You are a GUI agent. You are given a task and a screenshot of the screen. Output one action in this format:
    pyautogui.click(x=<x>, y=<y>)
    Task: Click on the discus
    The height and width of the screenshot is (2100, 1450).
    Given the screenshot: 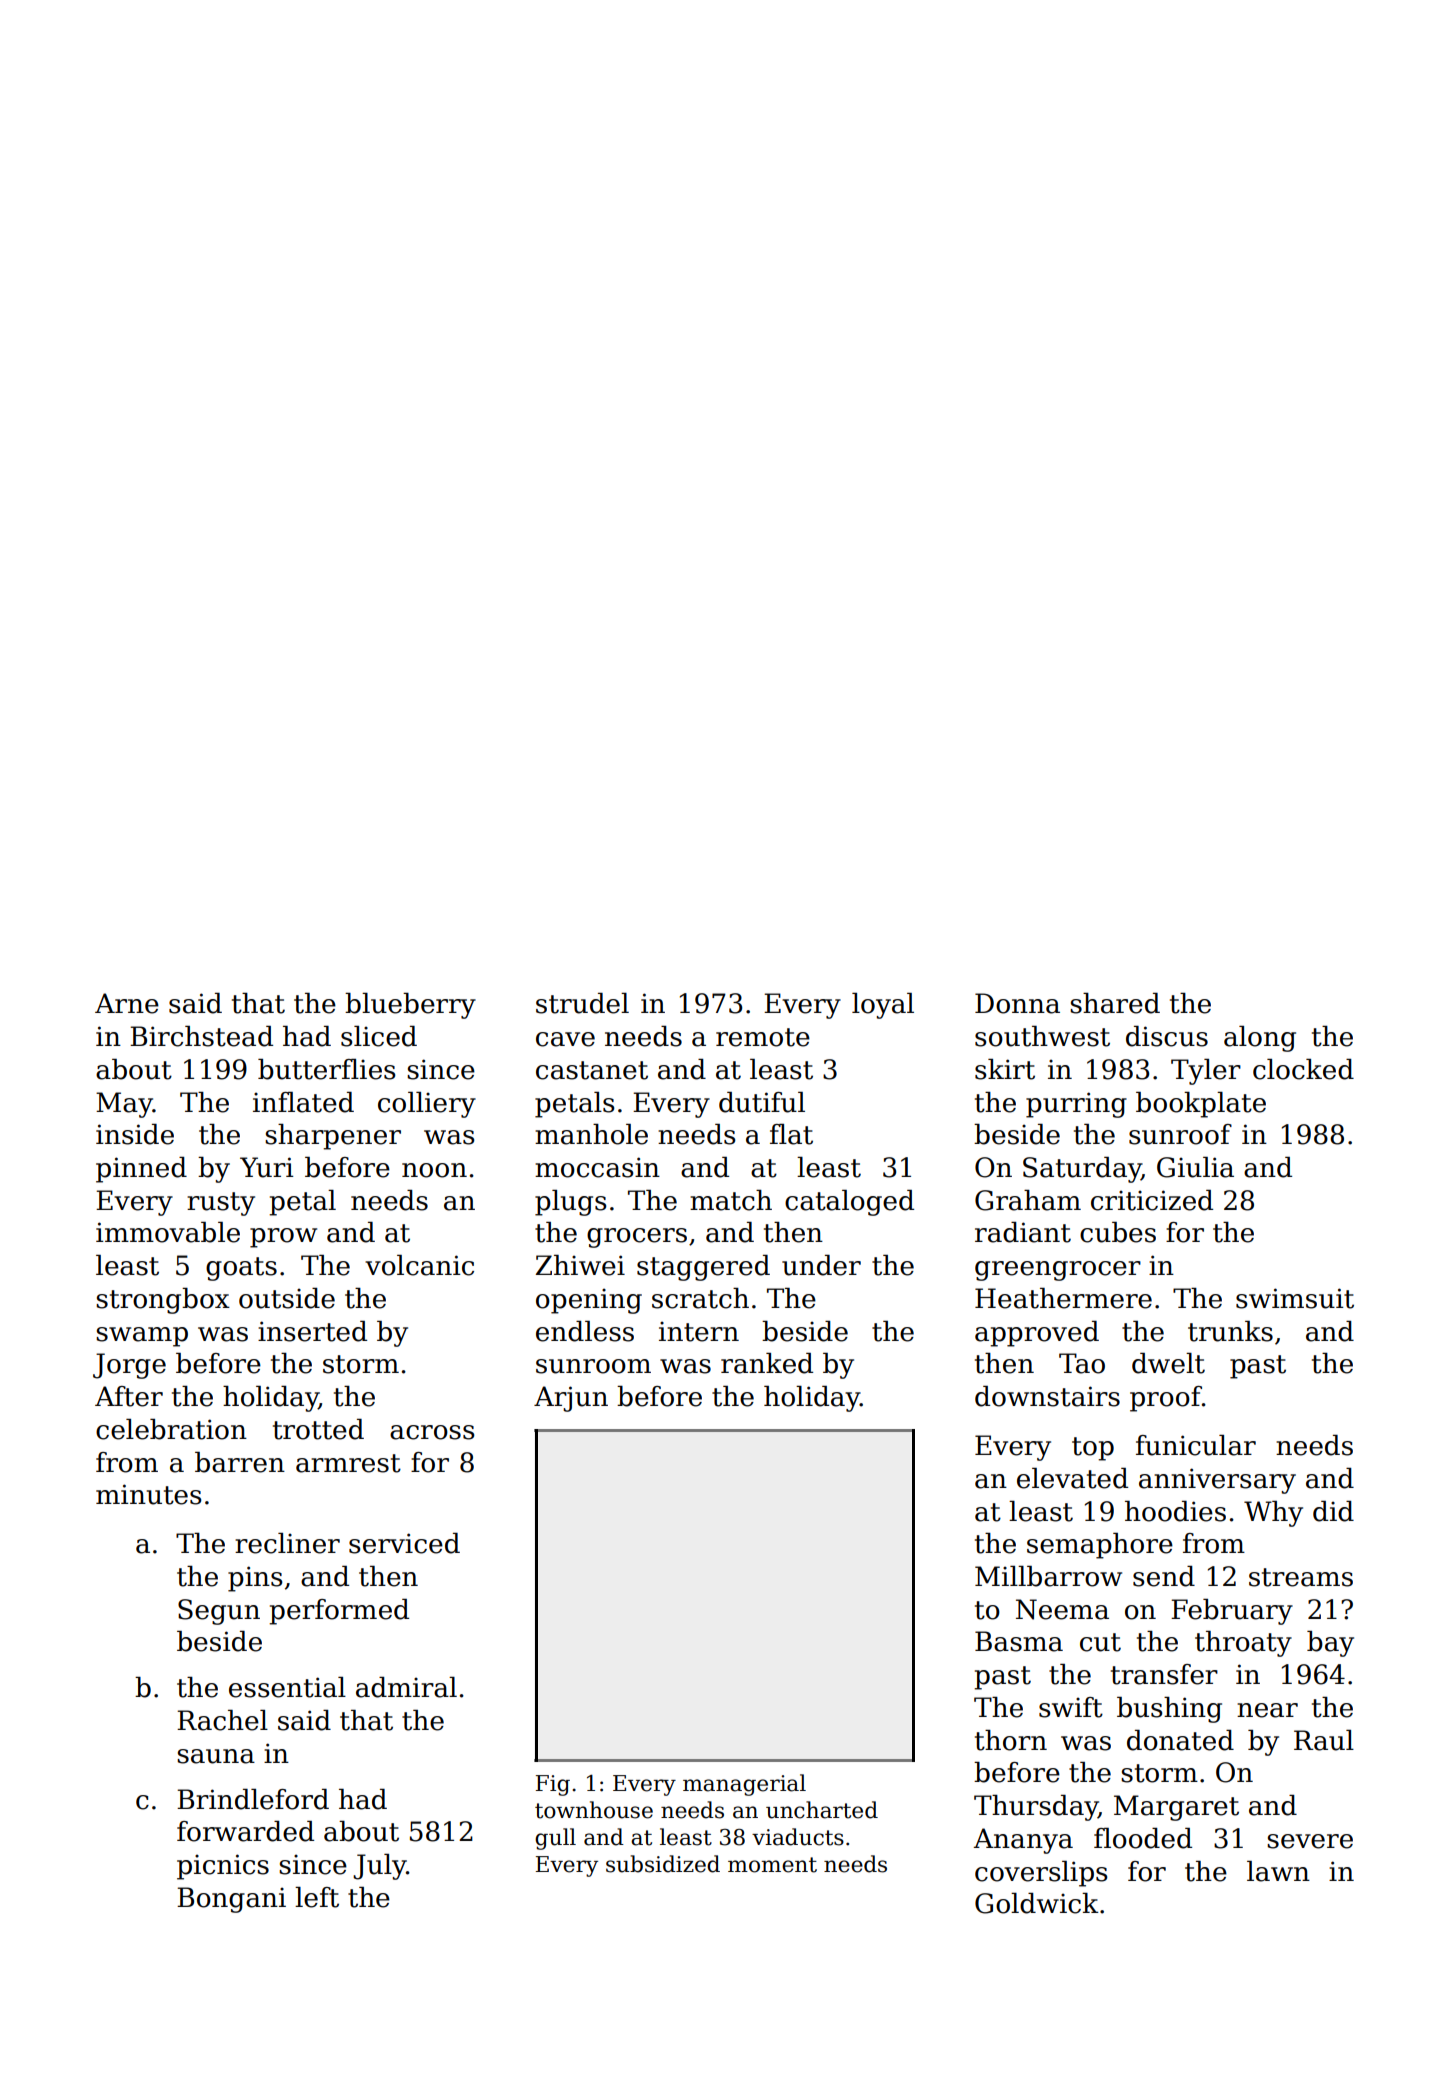 What is the action you would take?
    pyautogui.click(x=1167, y=1036)
